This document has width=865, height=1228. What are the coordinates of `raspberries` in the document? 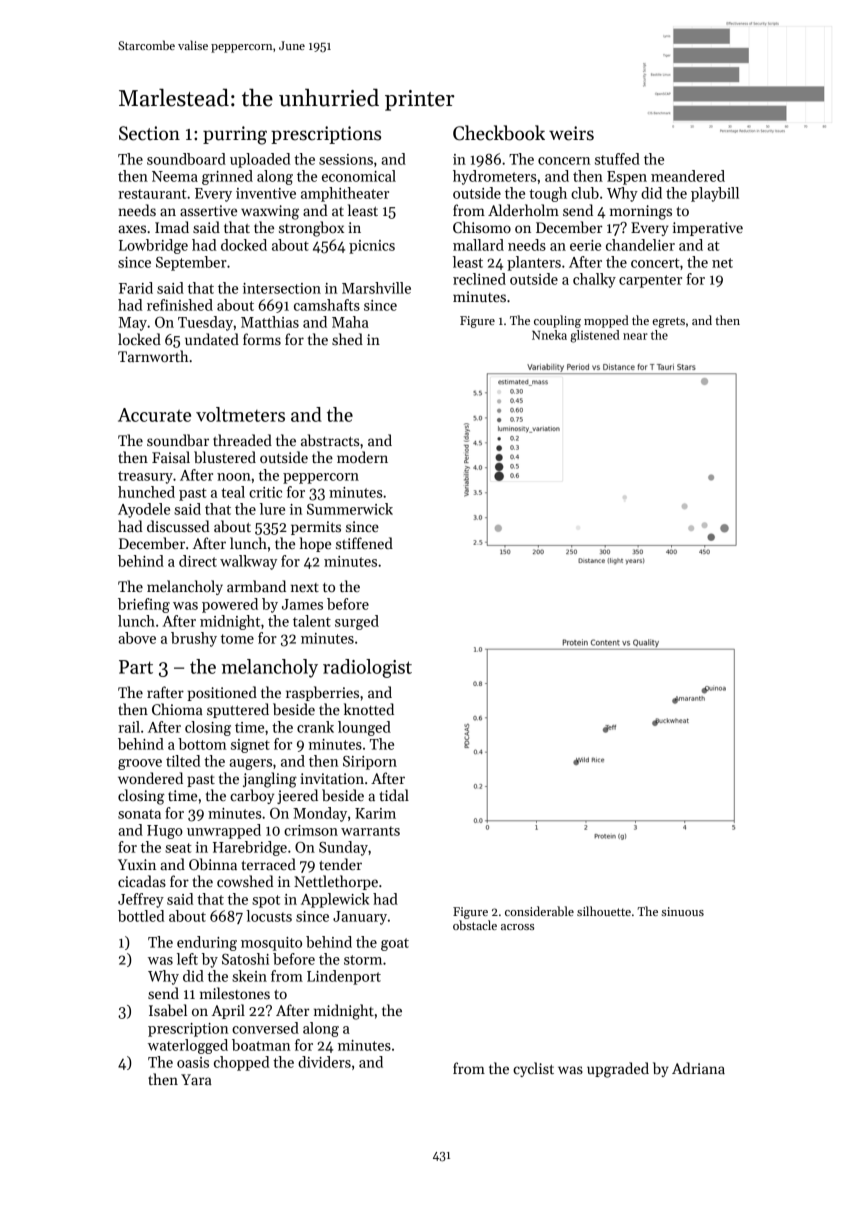 It's located at (322, 693).
